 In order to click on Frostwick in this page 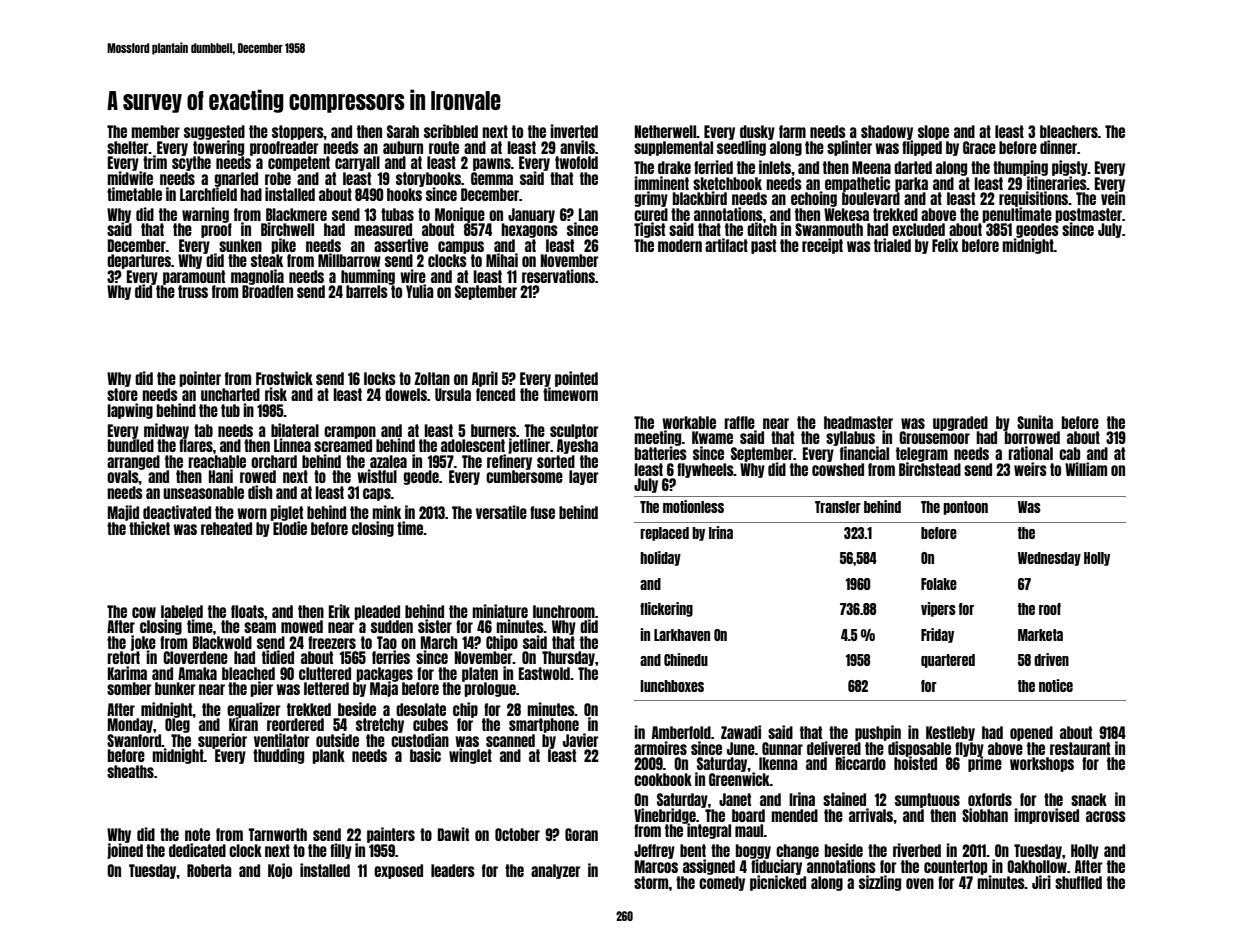, I will do `click(284, 378)`.
